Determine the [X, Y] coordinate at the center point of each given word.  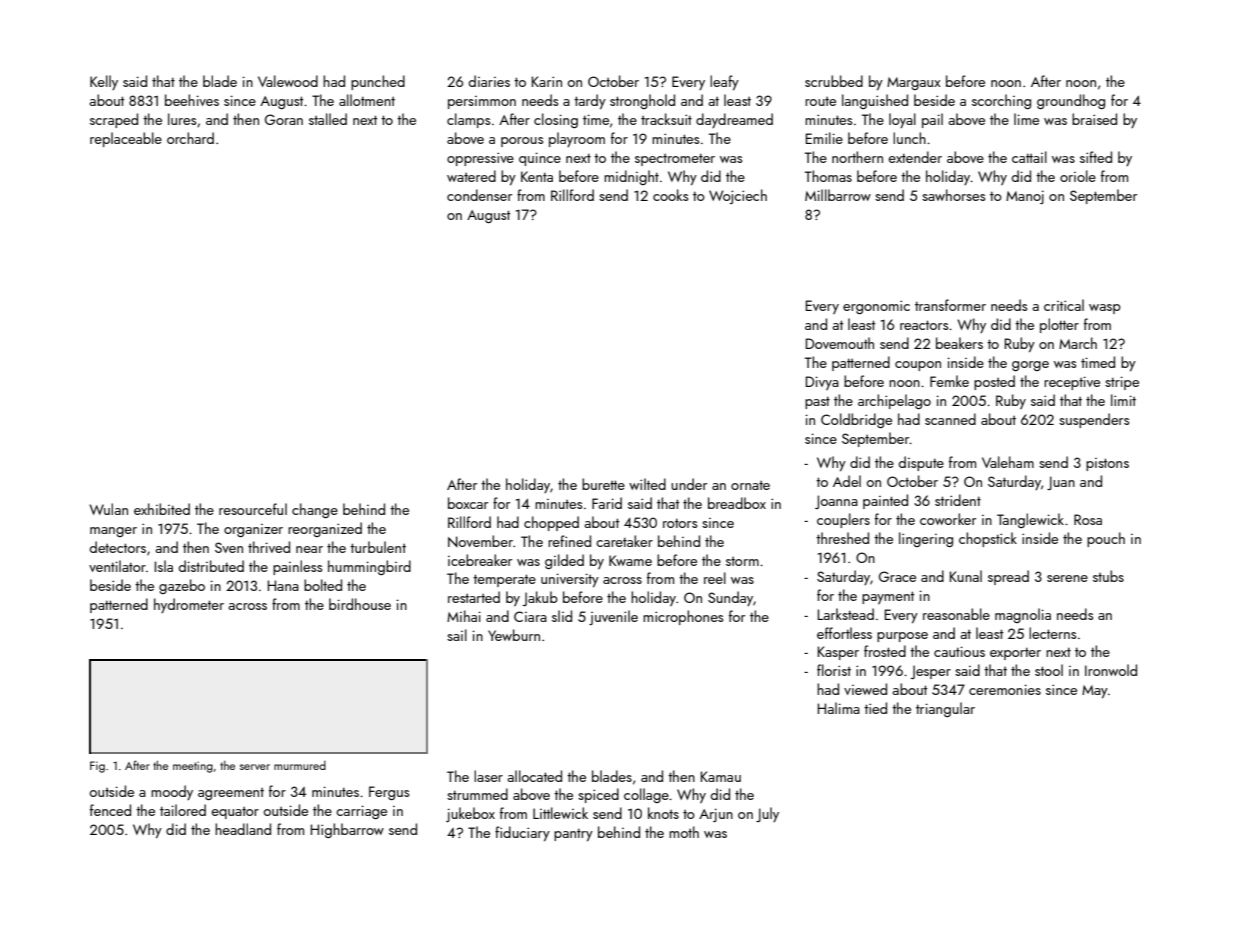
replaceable [126, 139]
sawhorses [953, 195]
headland [243, 829]
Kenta [537, 176]
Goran [284, 119]
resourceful [253, 509]
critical [1064, 305]
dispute [921, 463]
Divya [822, 383]
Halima [839, 708]
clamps [468, 120]
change [315, 510]
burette [603, 484]
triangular [945, 709]
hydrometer [189, 605]
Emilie [824, 138]
